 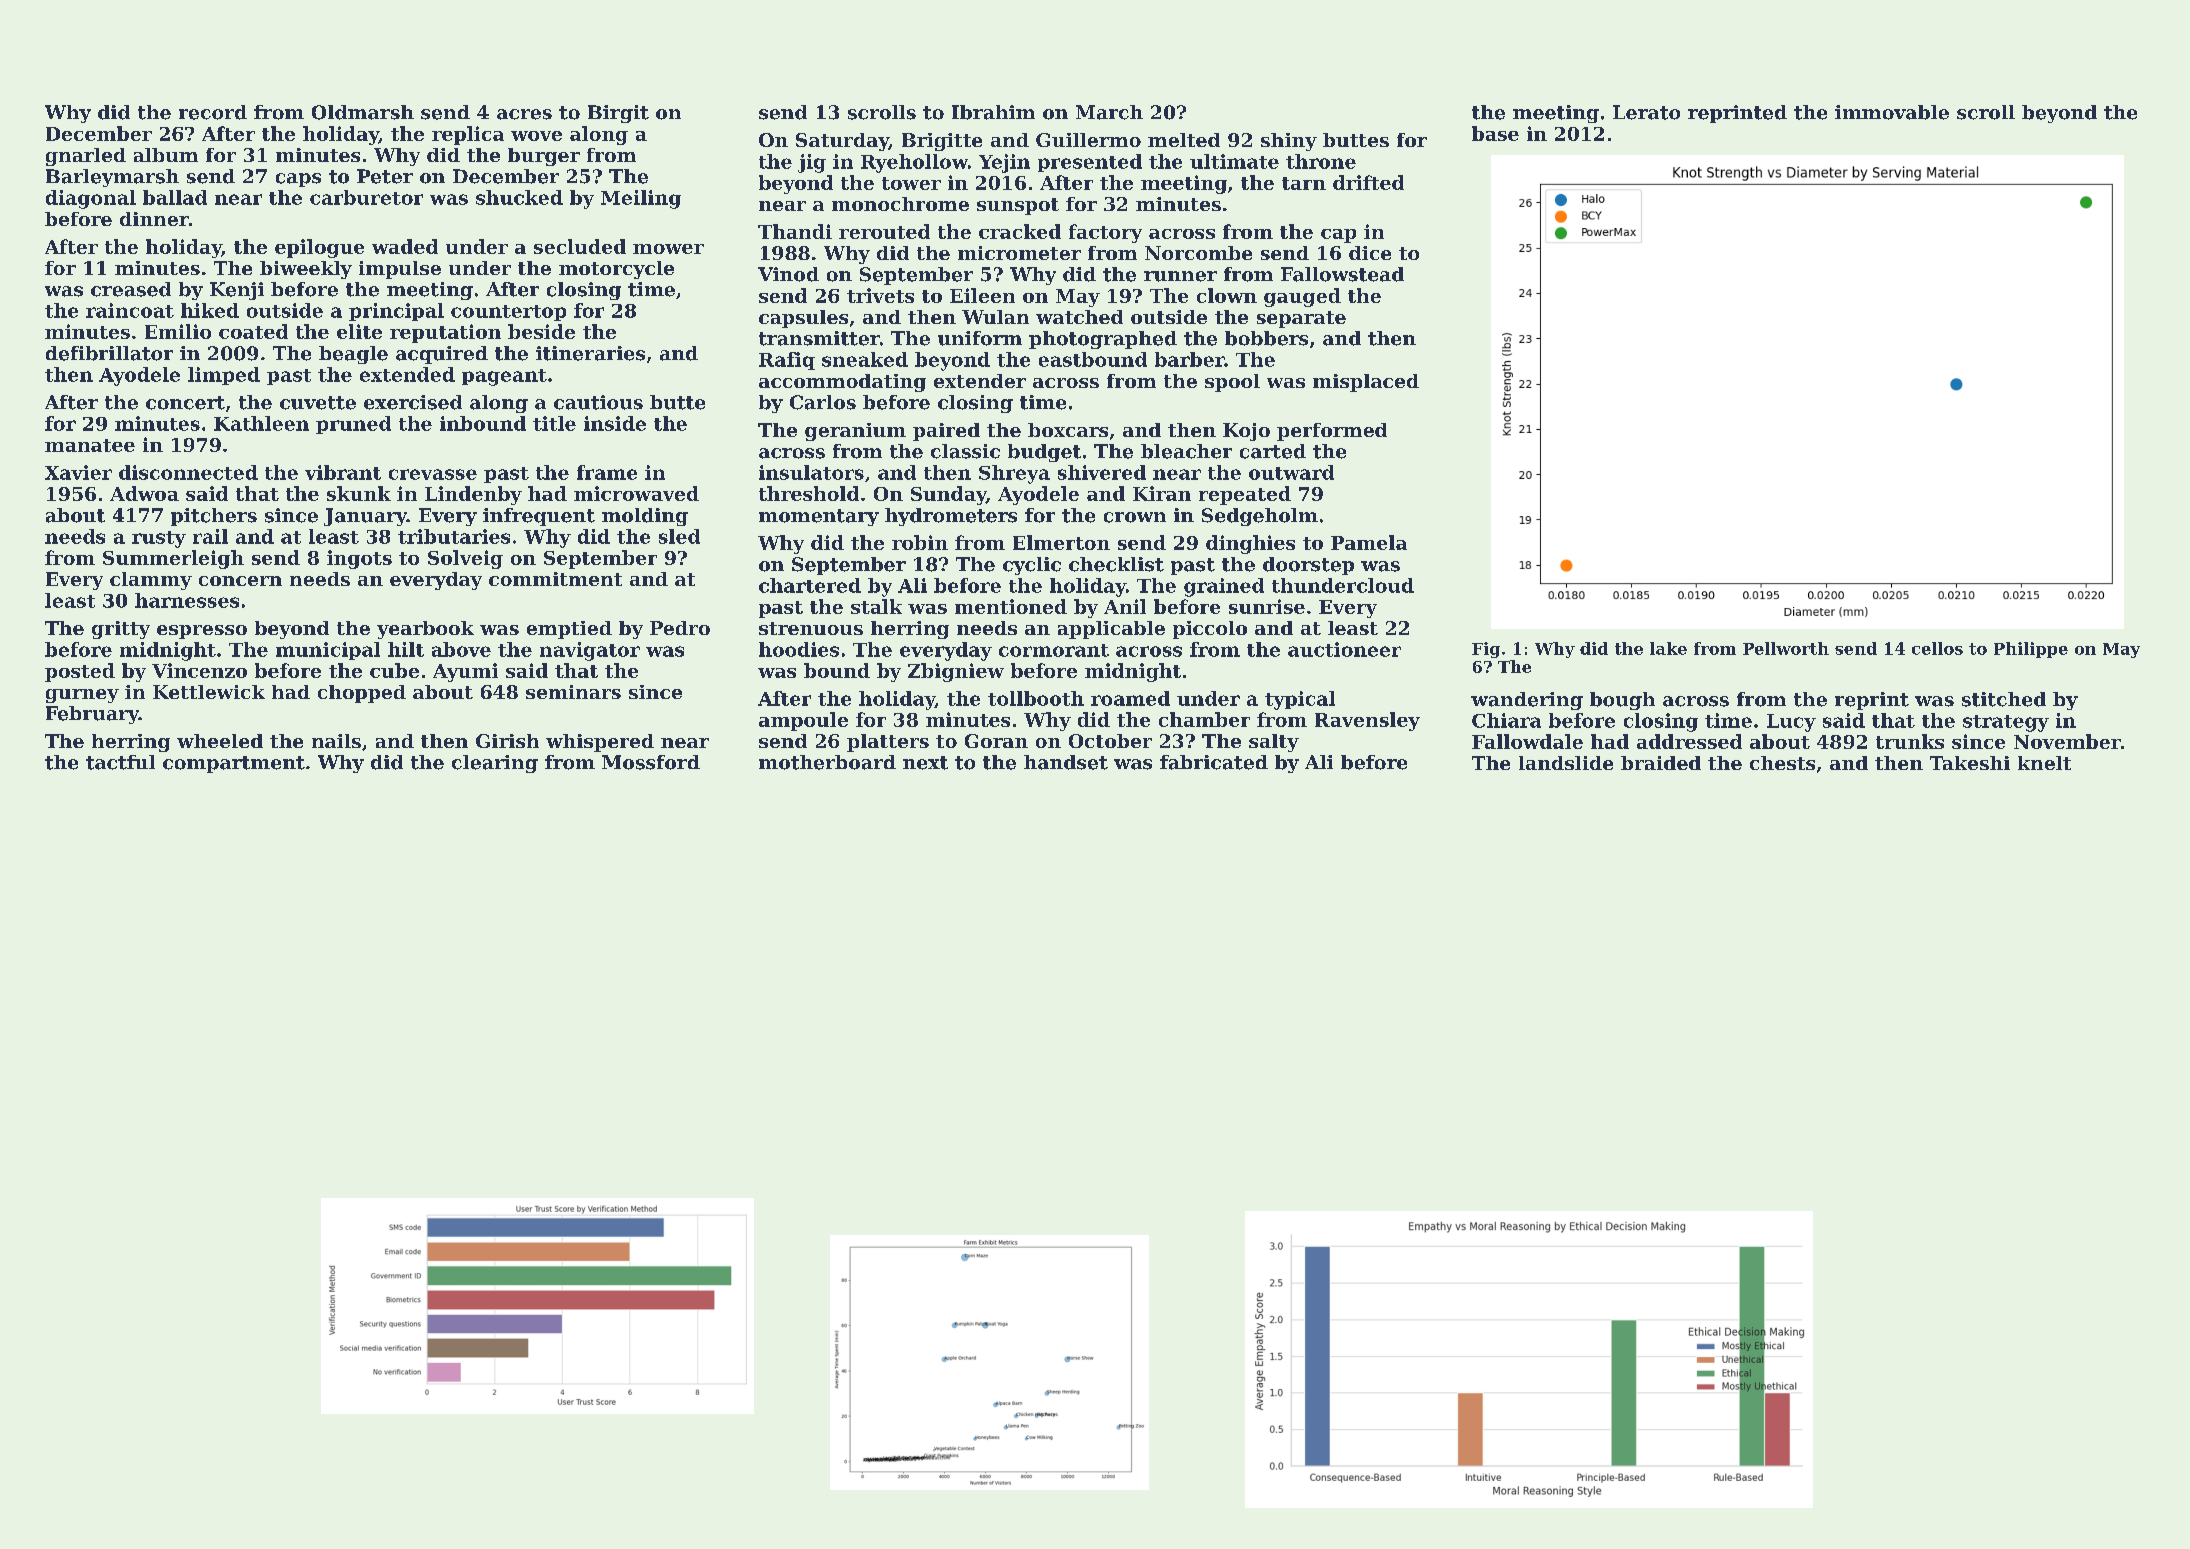 I want to click on crevasse, so click(x=433, y=474).
